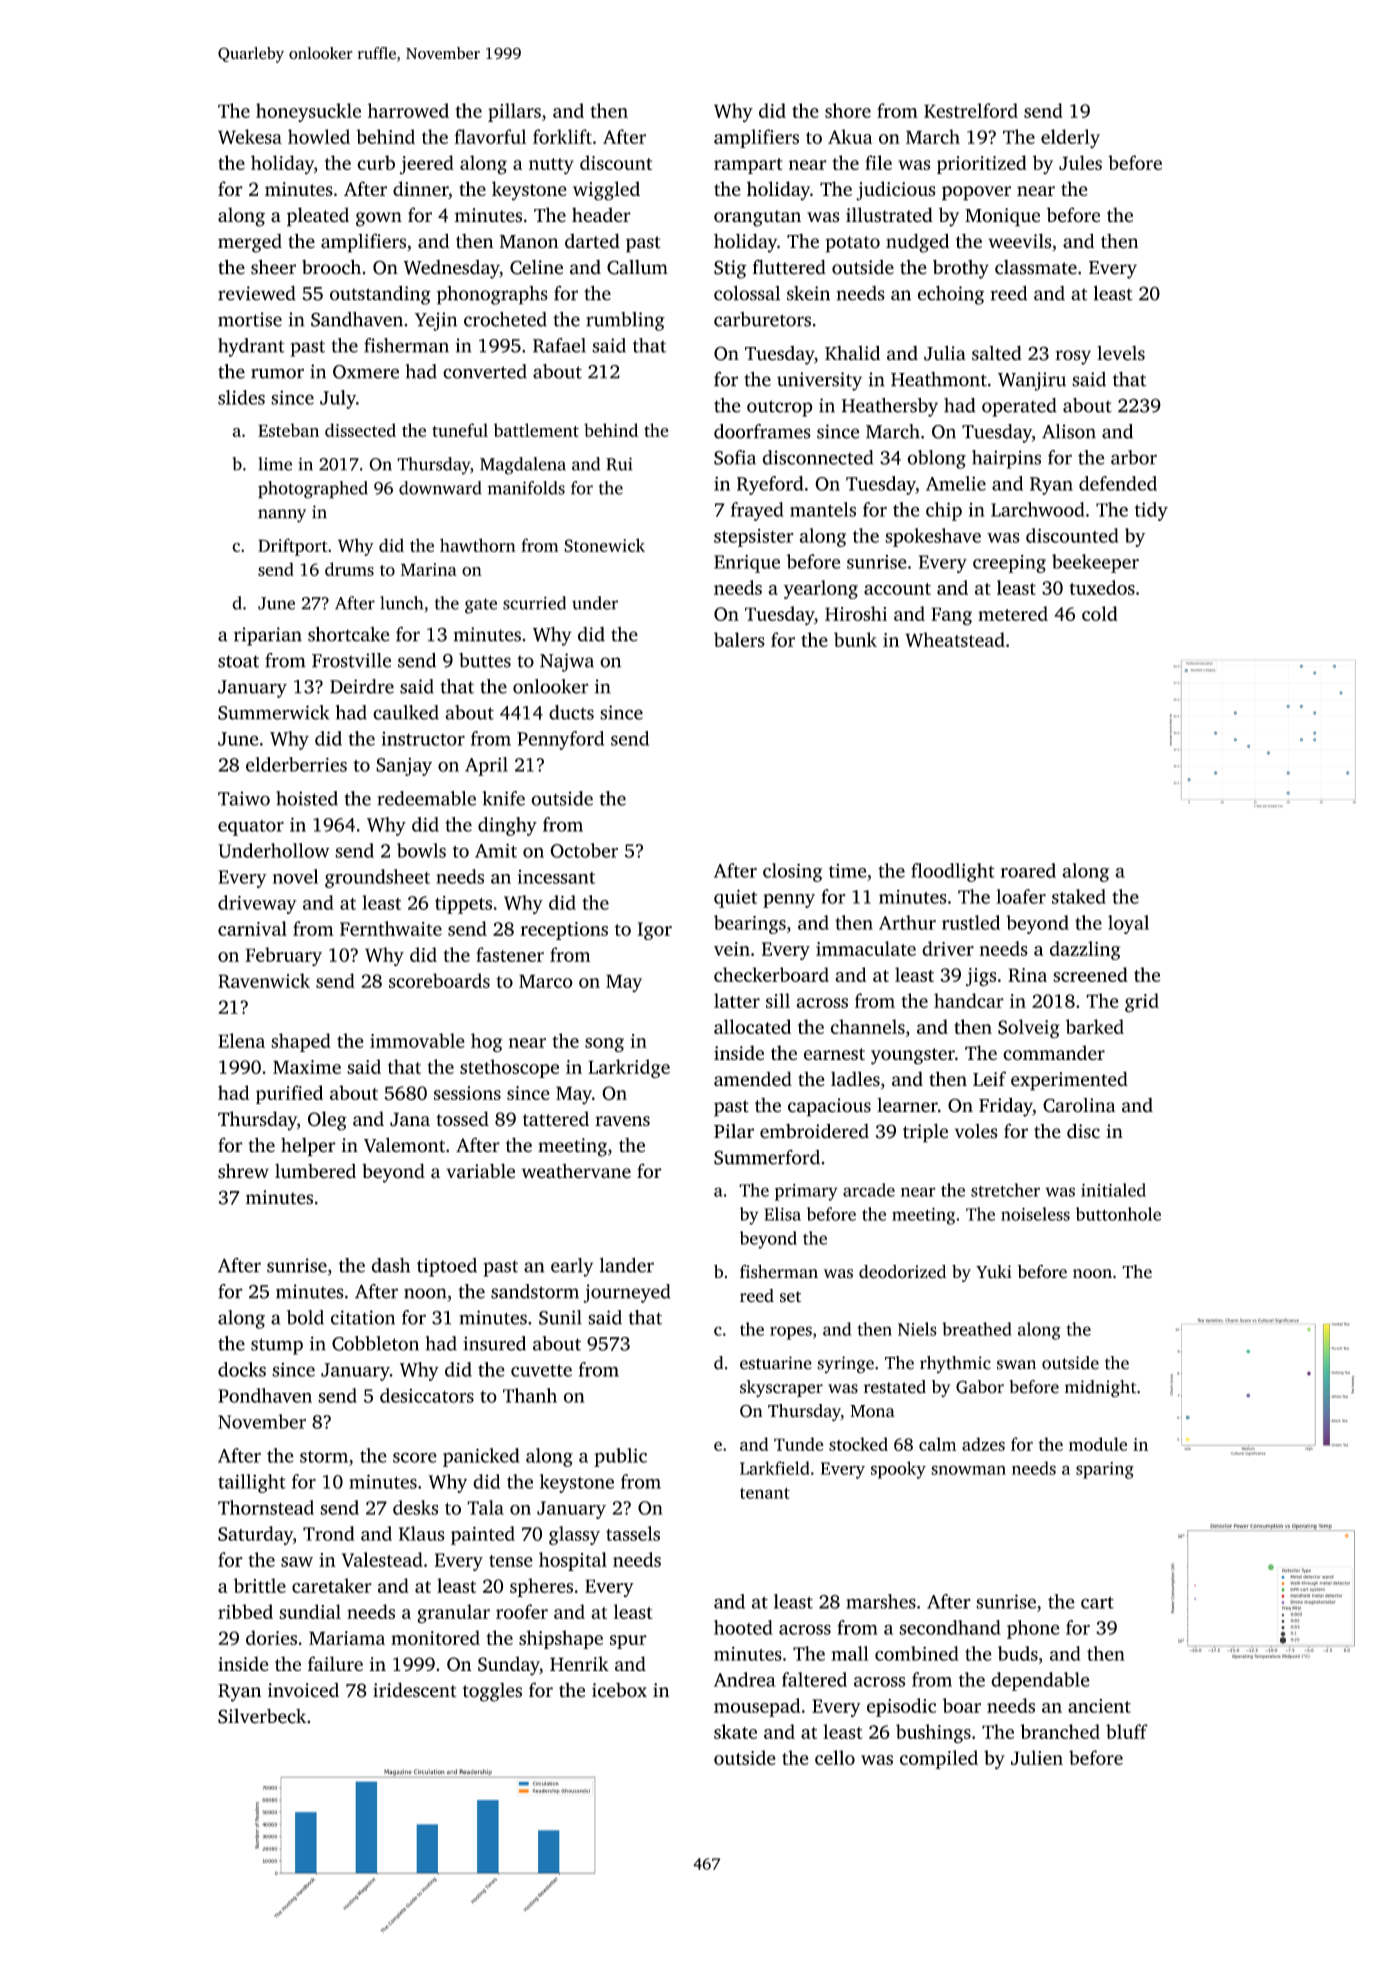  What do you see at coordinates (245, 1611) in the screenshot?
I see `ribbed` at bounding box center [245, 1611].
